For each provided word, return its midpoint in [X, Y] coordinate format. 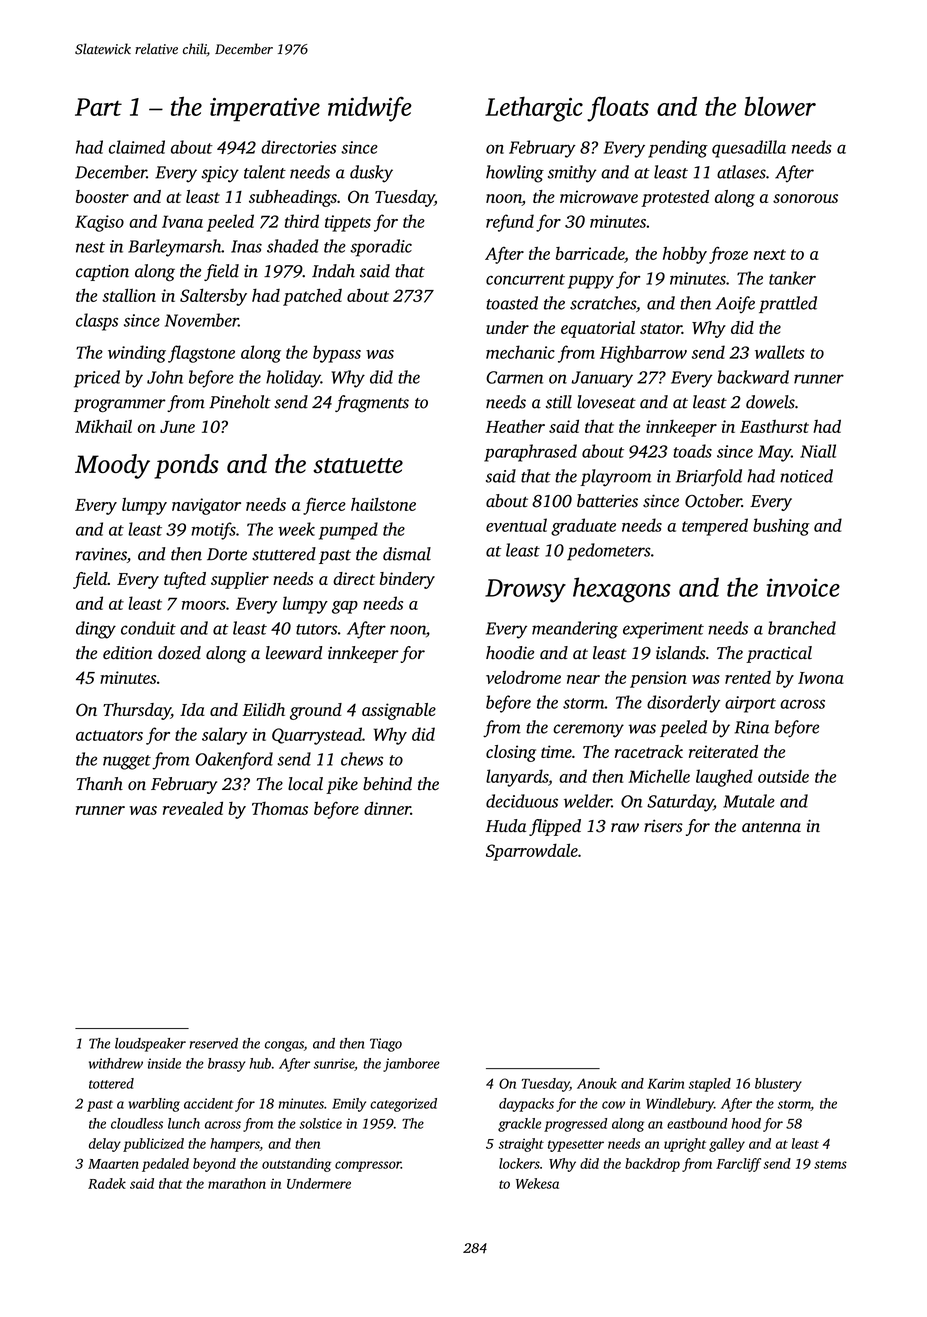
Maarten [113, 1164]
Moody [112, 466]
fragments [372, 403]
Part [98, 107]
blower [780, 106]
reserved [214, 1043]
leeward [294, 653]
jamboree [411, 1065]
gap [345, 607]
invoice [803, 587]
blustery [778, 1085]
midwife [370, 109]
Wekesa [537, 1183]
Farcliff [738, 1165]
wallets [779, 352]
